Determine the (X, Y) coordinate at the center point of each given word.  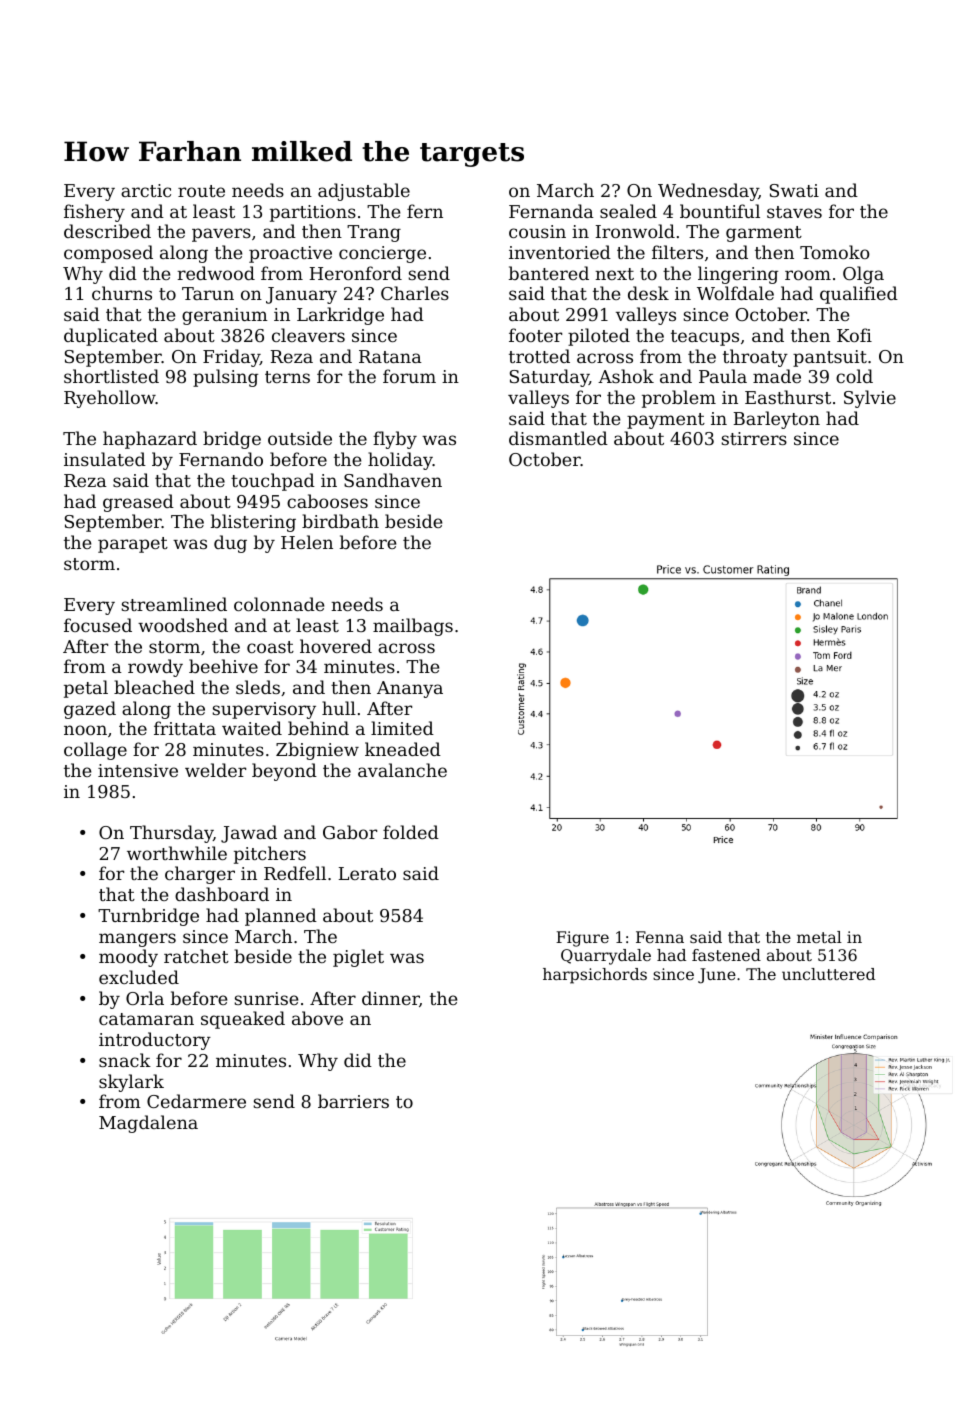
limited (402, 728)
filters (677, 252)
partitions (313, 213)
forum (409, 376)
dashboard (222, 894)
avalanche (402, 770)
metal (819, 937)
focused (98, 625)
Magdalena (148, 1124)
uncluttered (828, 974)
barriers (353, 1101)
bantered (549, 273)
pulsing (225, 378)
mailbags (413, 627)
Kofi (854, 335)
